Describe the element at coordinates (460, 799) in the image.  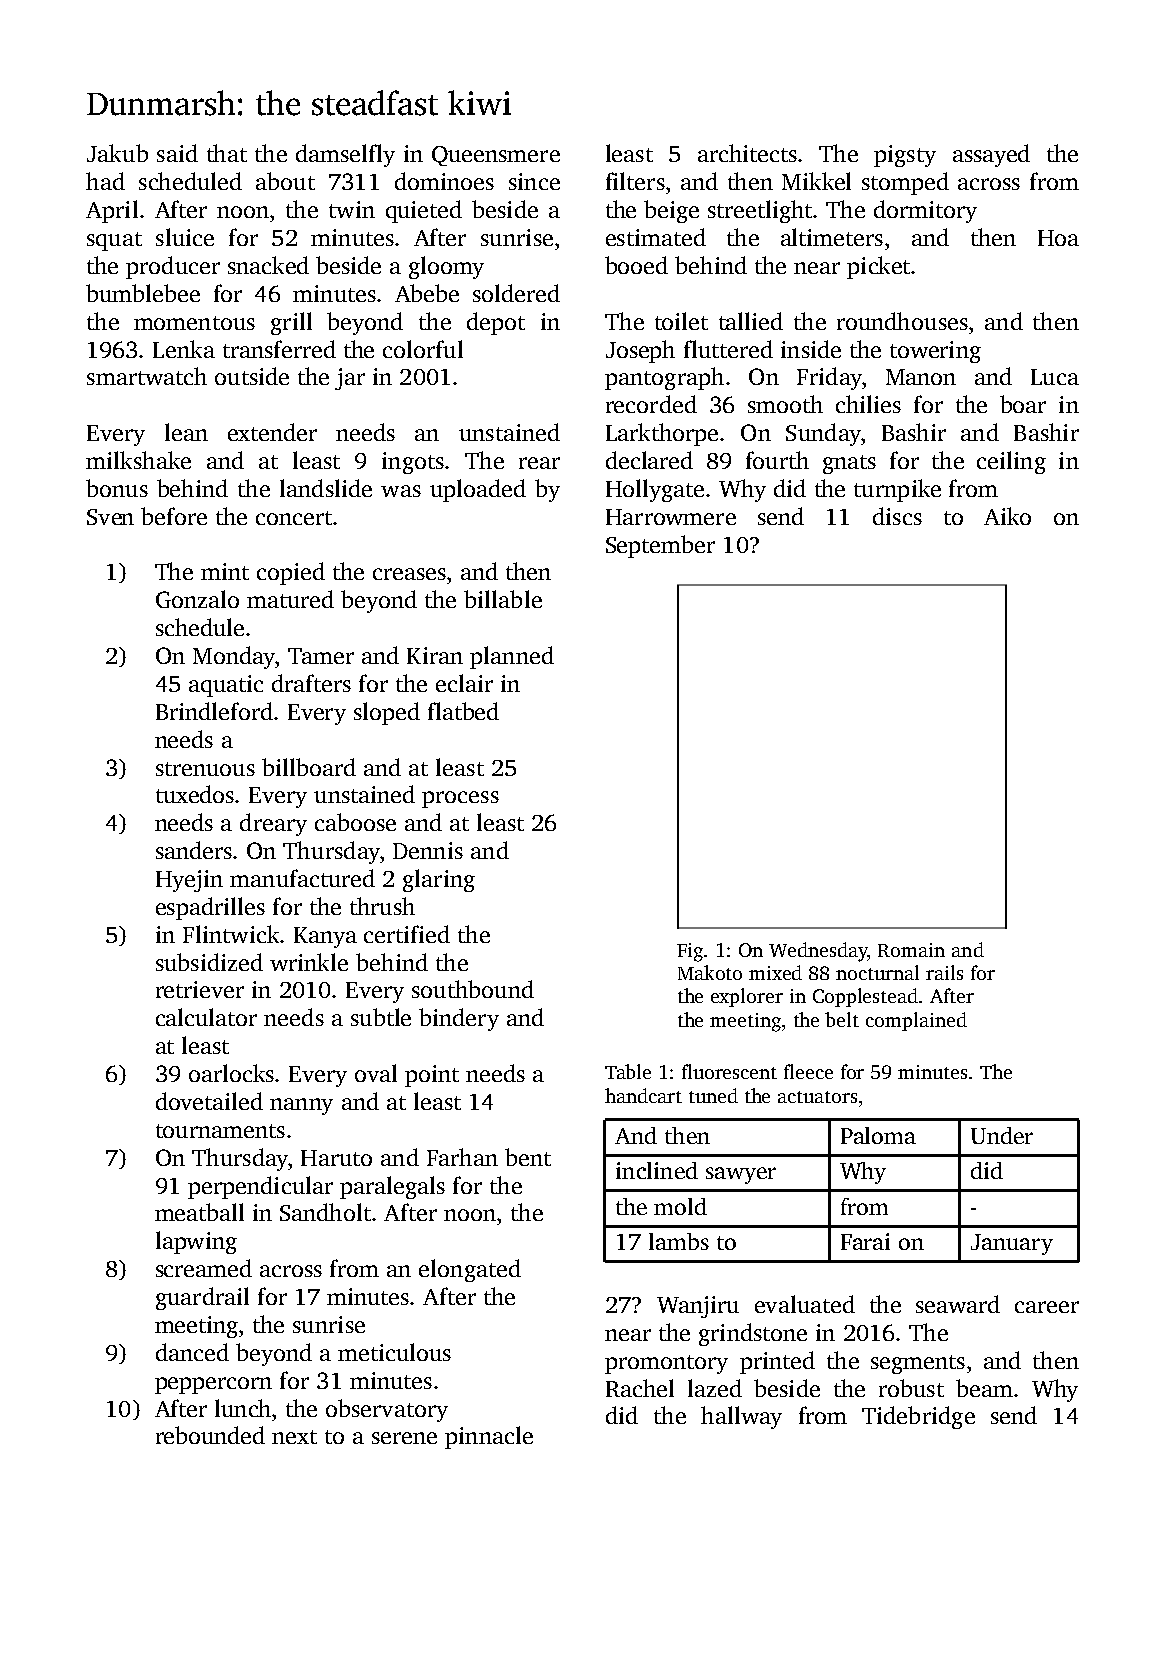
I see `process` at that location.
